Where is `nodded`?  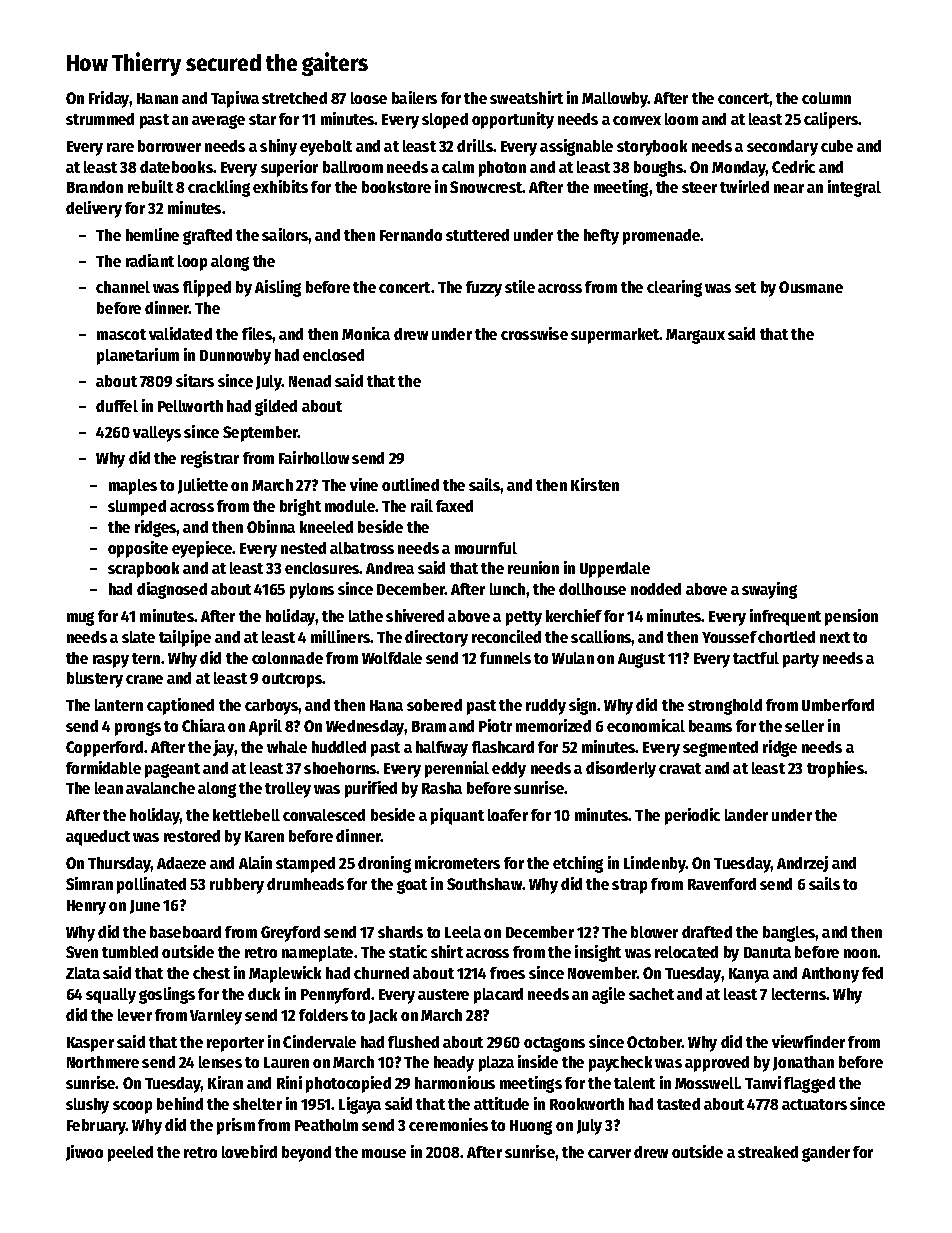
nodded is located at coordinates (656, 589).
